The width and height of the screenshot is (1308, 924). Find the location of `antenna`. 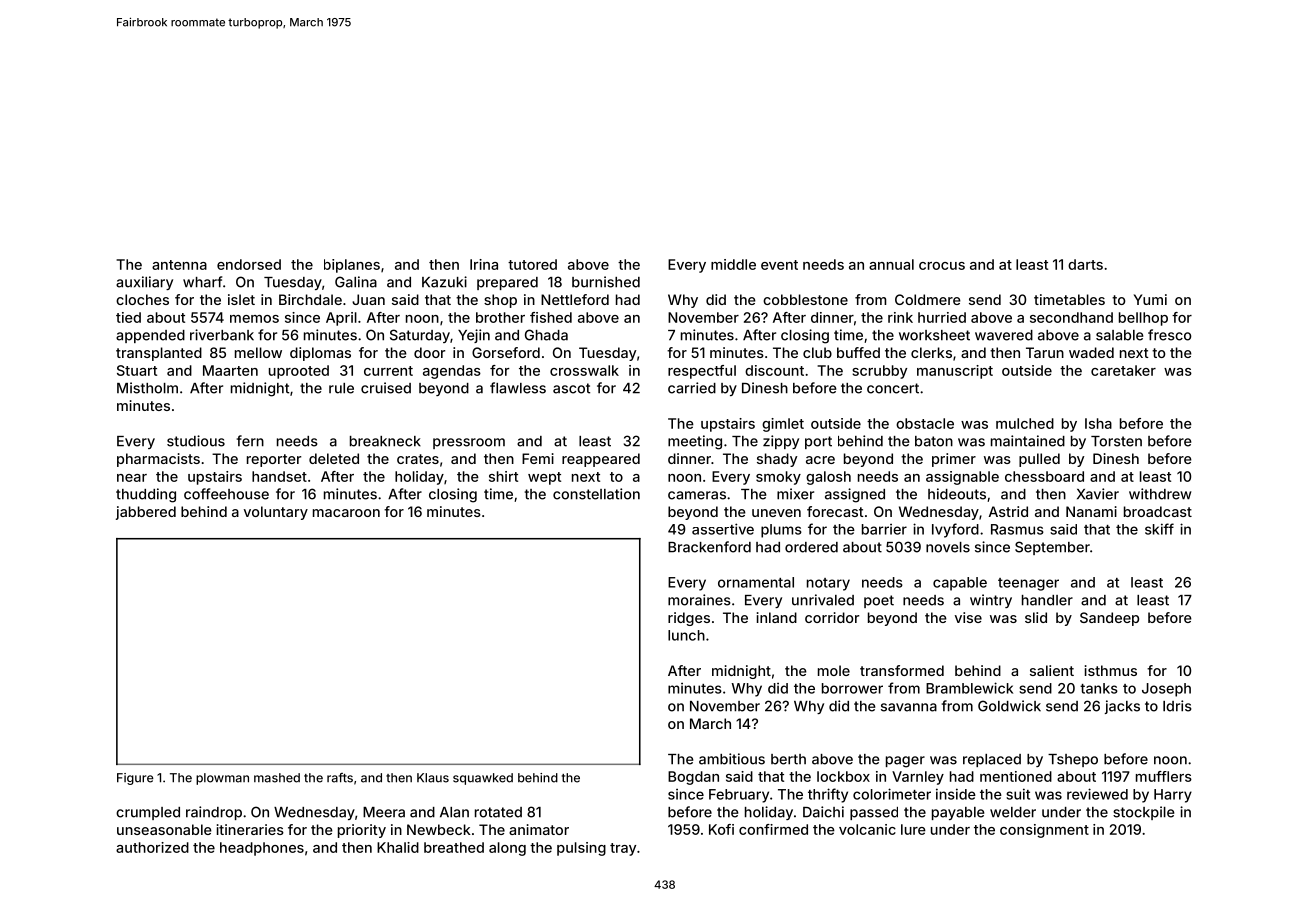

antenna is located at coordinates (179, 265).
